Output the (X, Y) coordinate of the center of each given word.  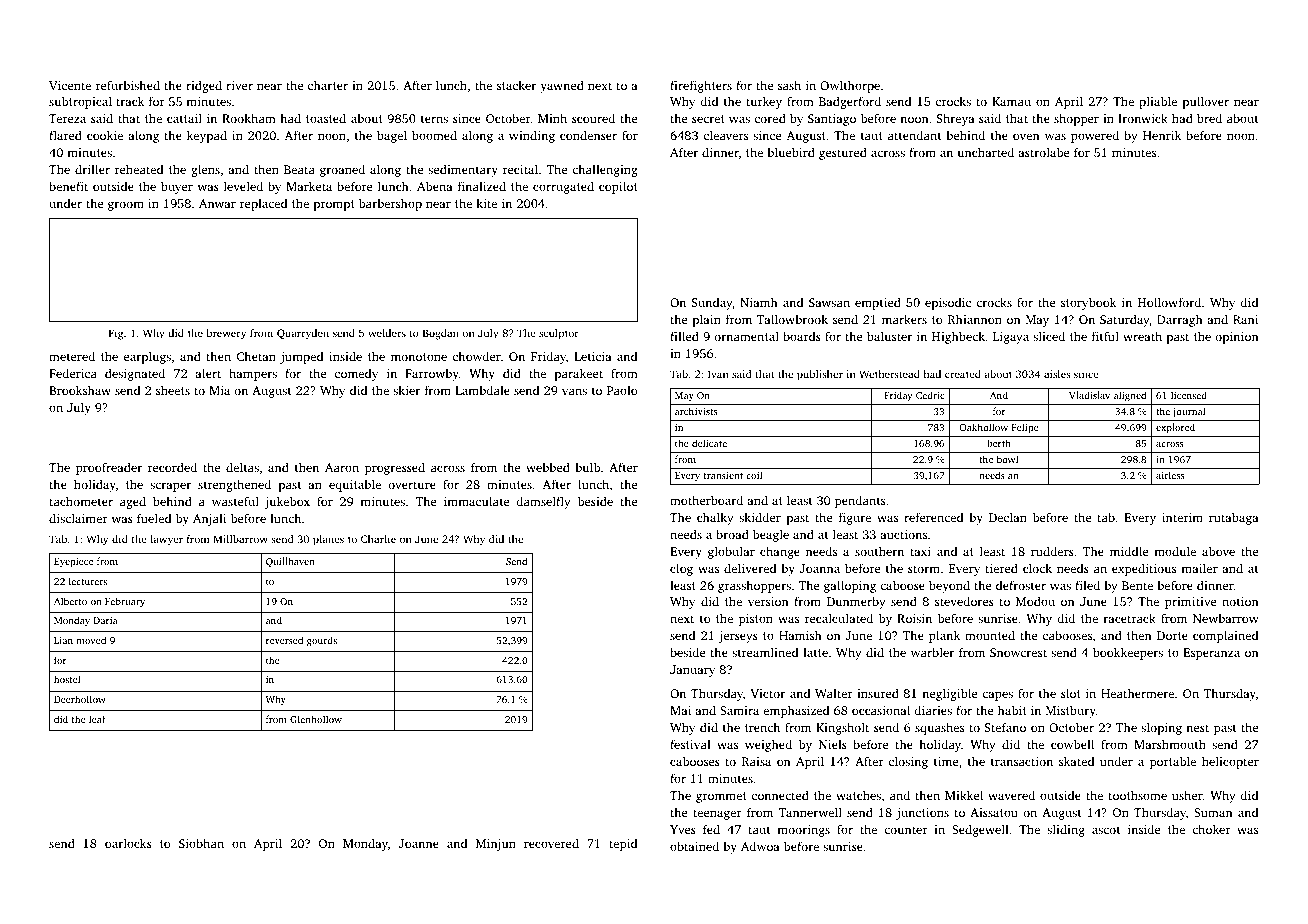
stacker (516, 85)
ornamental (746, 336)
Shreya (956, 119)
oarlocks (128, 843)
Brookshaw (80, 390)
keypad (207, 136)
